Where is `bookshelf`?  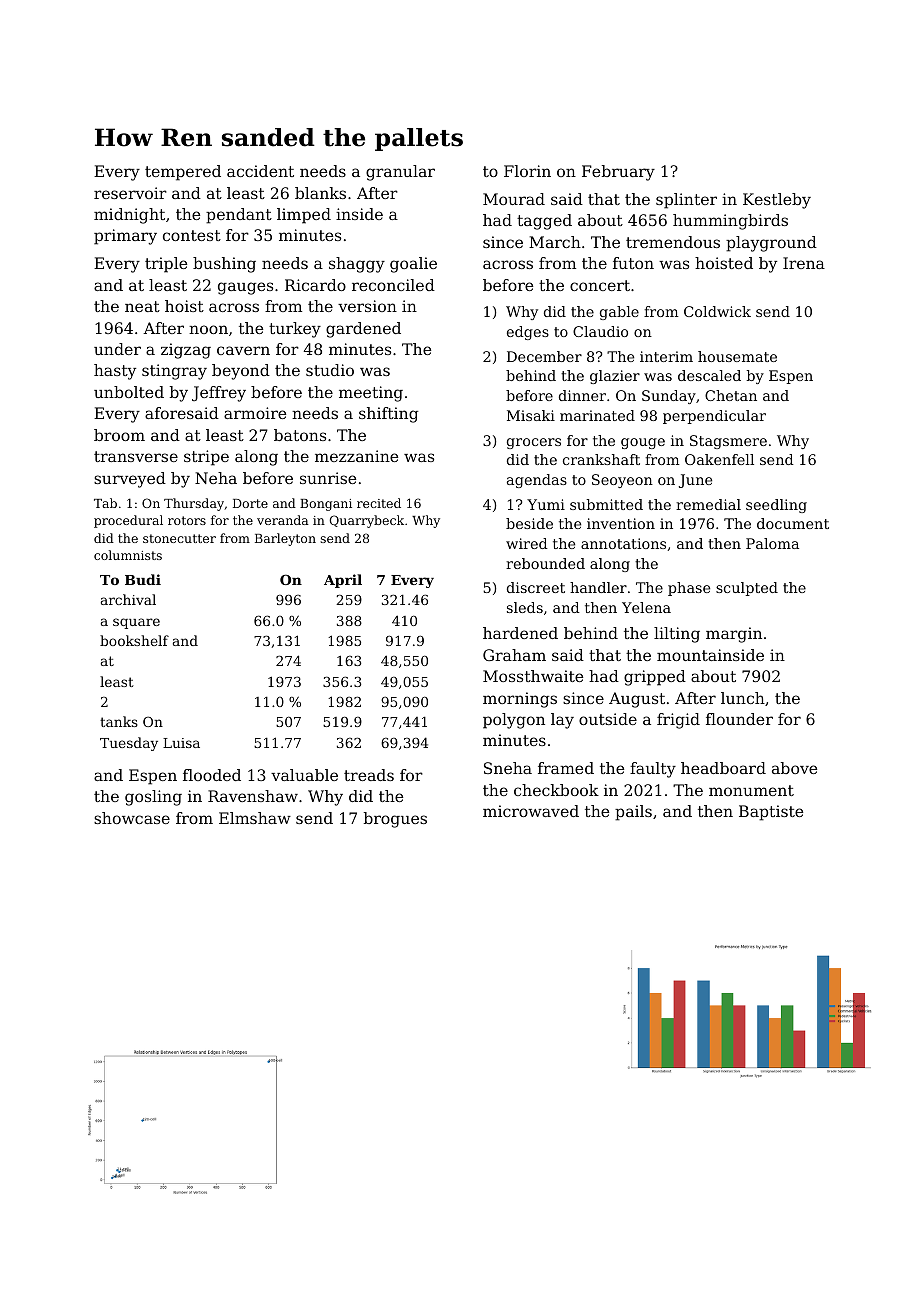
bookshelf is located at coordinates (134, 640).
